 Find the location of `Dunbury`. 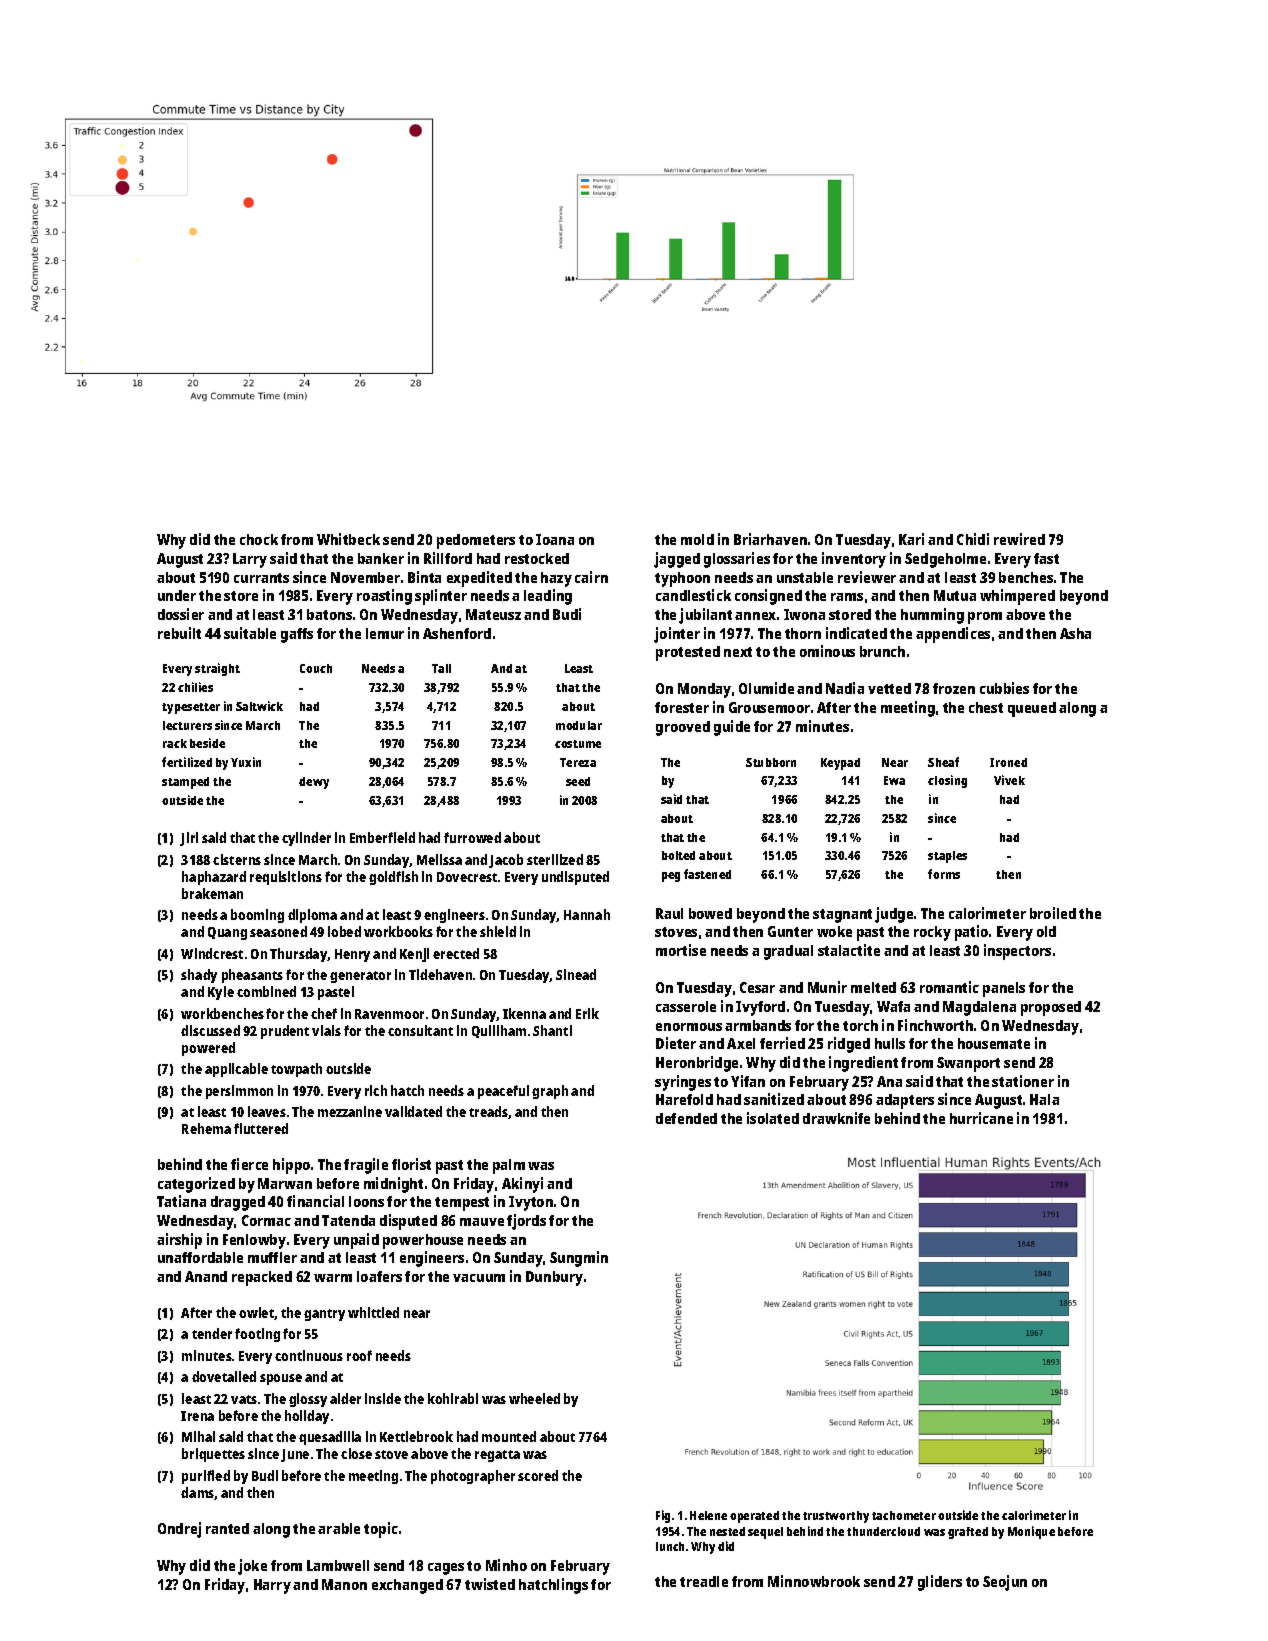

Dunbury is located at coordinates (554, 1278).
